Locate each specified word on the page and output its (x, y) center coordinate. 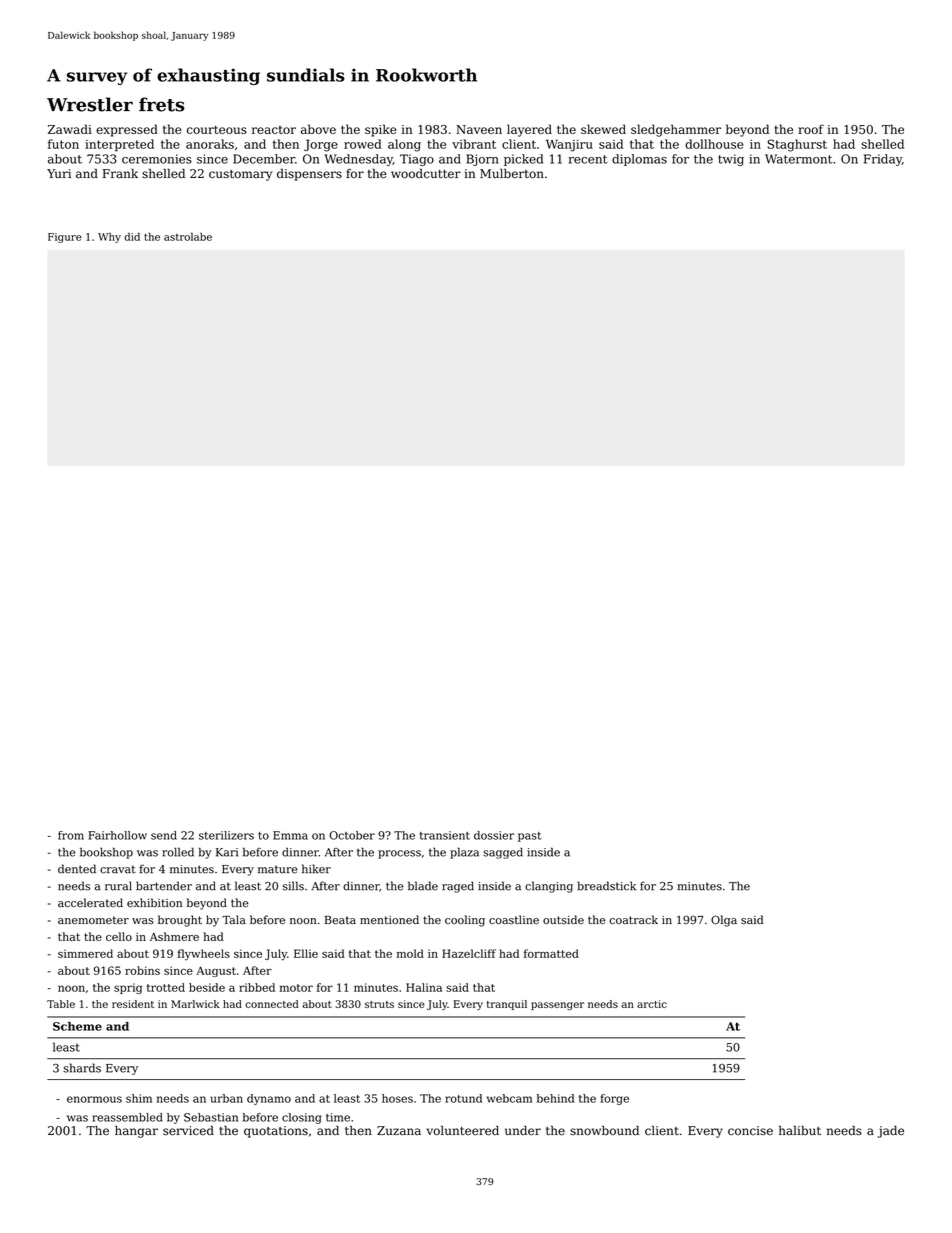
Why (109, 238)
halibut (800, 1130)
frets (162, 104)
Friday (883, 160)
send (164, 835)
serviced (188, 1130)
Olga (724, 921)
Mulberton (512, 173)
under (523, 1131)
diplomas (639, 160)
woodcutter (426, 173)
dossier (494, 835)
